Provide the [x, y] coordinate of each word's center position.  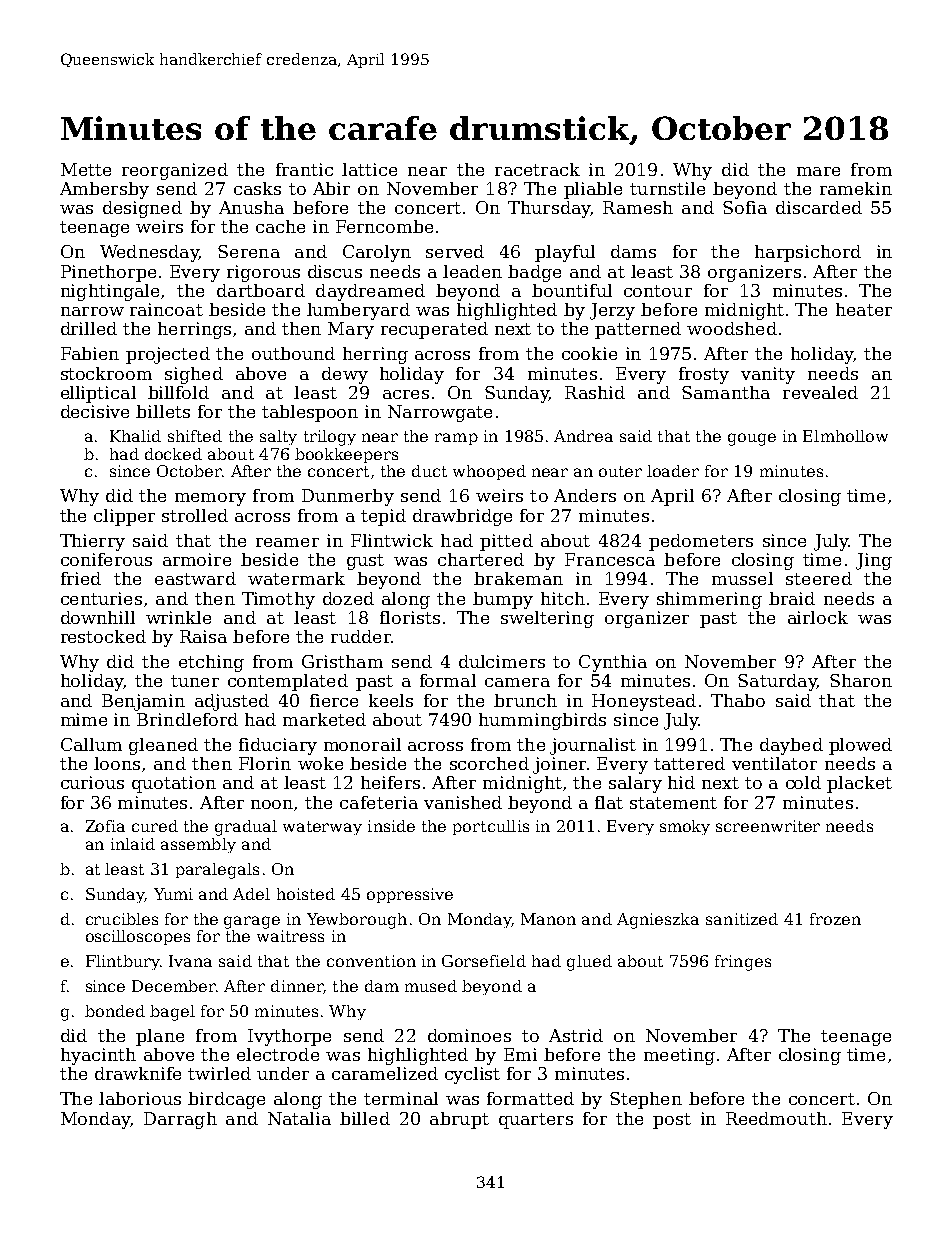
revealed [820, 392]
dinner [297, 986]
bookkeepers [346, 455]
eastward [195, 578]
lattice [369, 169]
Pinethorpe [108, 273]
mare [818, 171]
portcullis [491, 827]
